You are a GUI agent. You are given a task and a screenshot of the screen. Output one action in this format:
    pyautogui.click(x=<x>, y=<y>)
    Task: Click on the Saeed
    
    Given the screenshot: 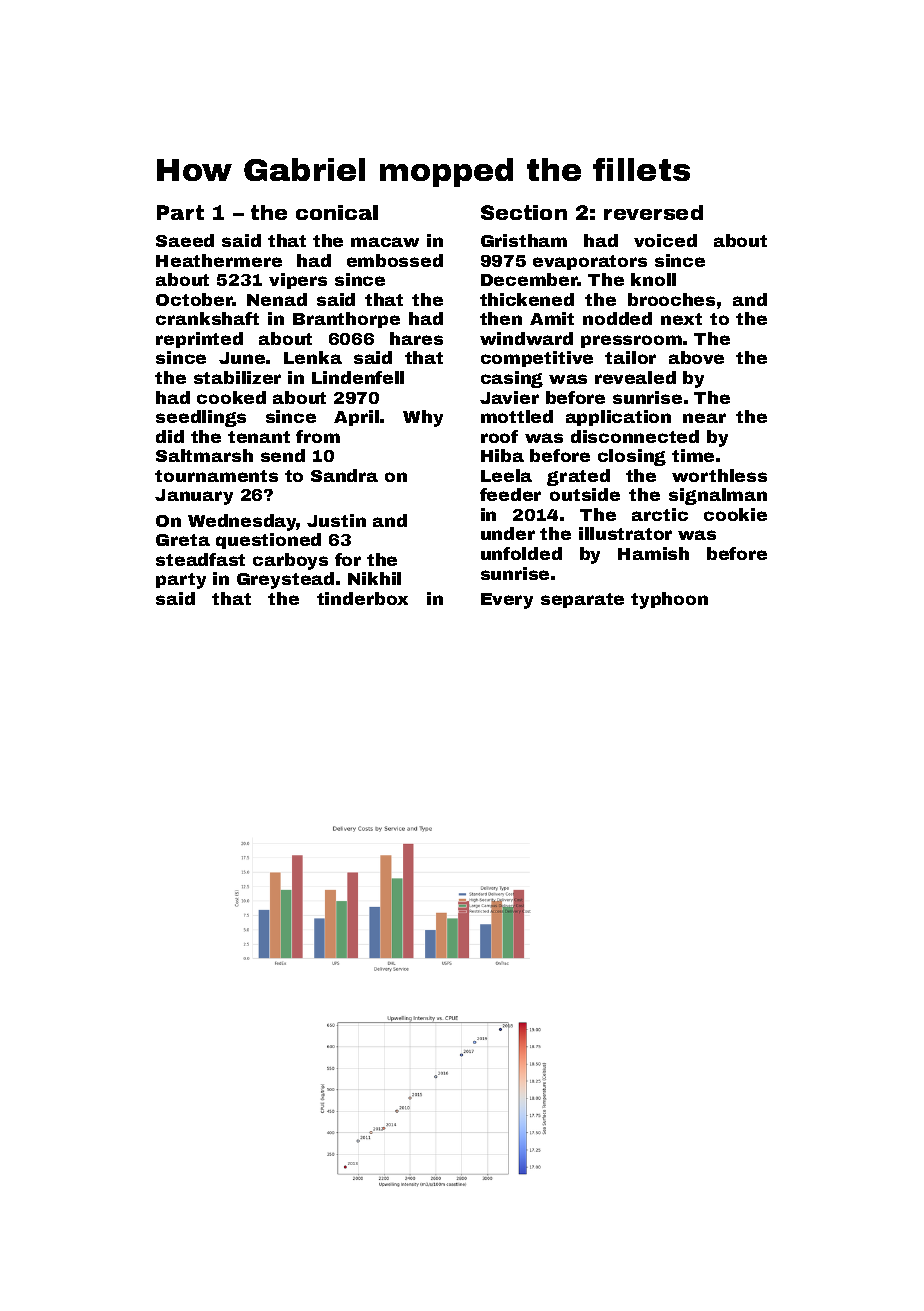 What is the action you would take?
    pyautogui.click(x=185, y=240)
